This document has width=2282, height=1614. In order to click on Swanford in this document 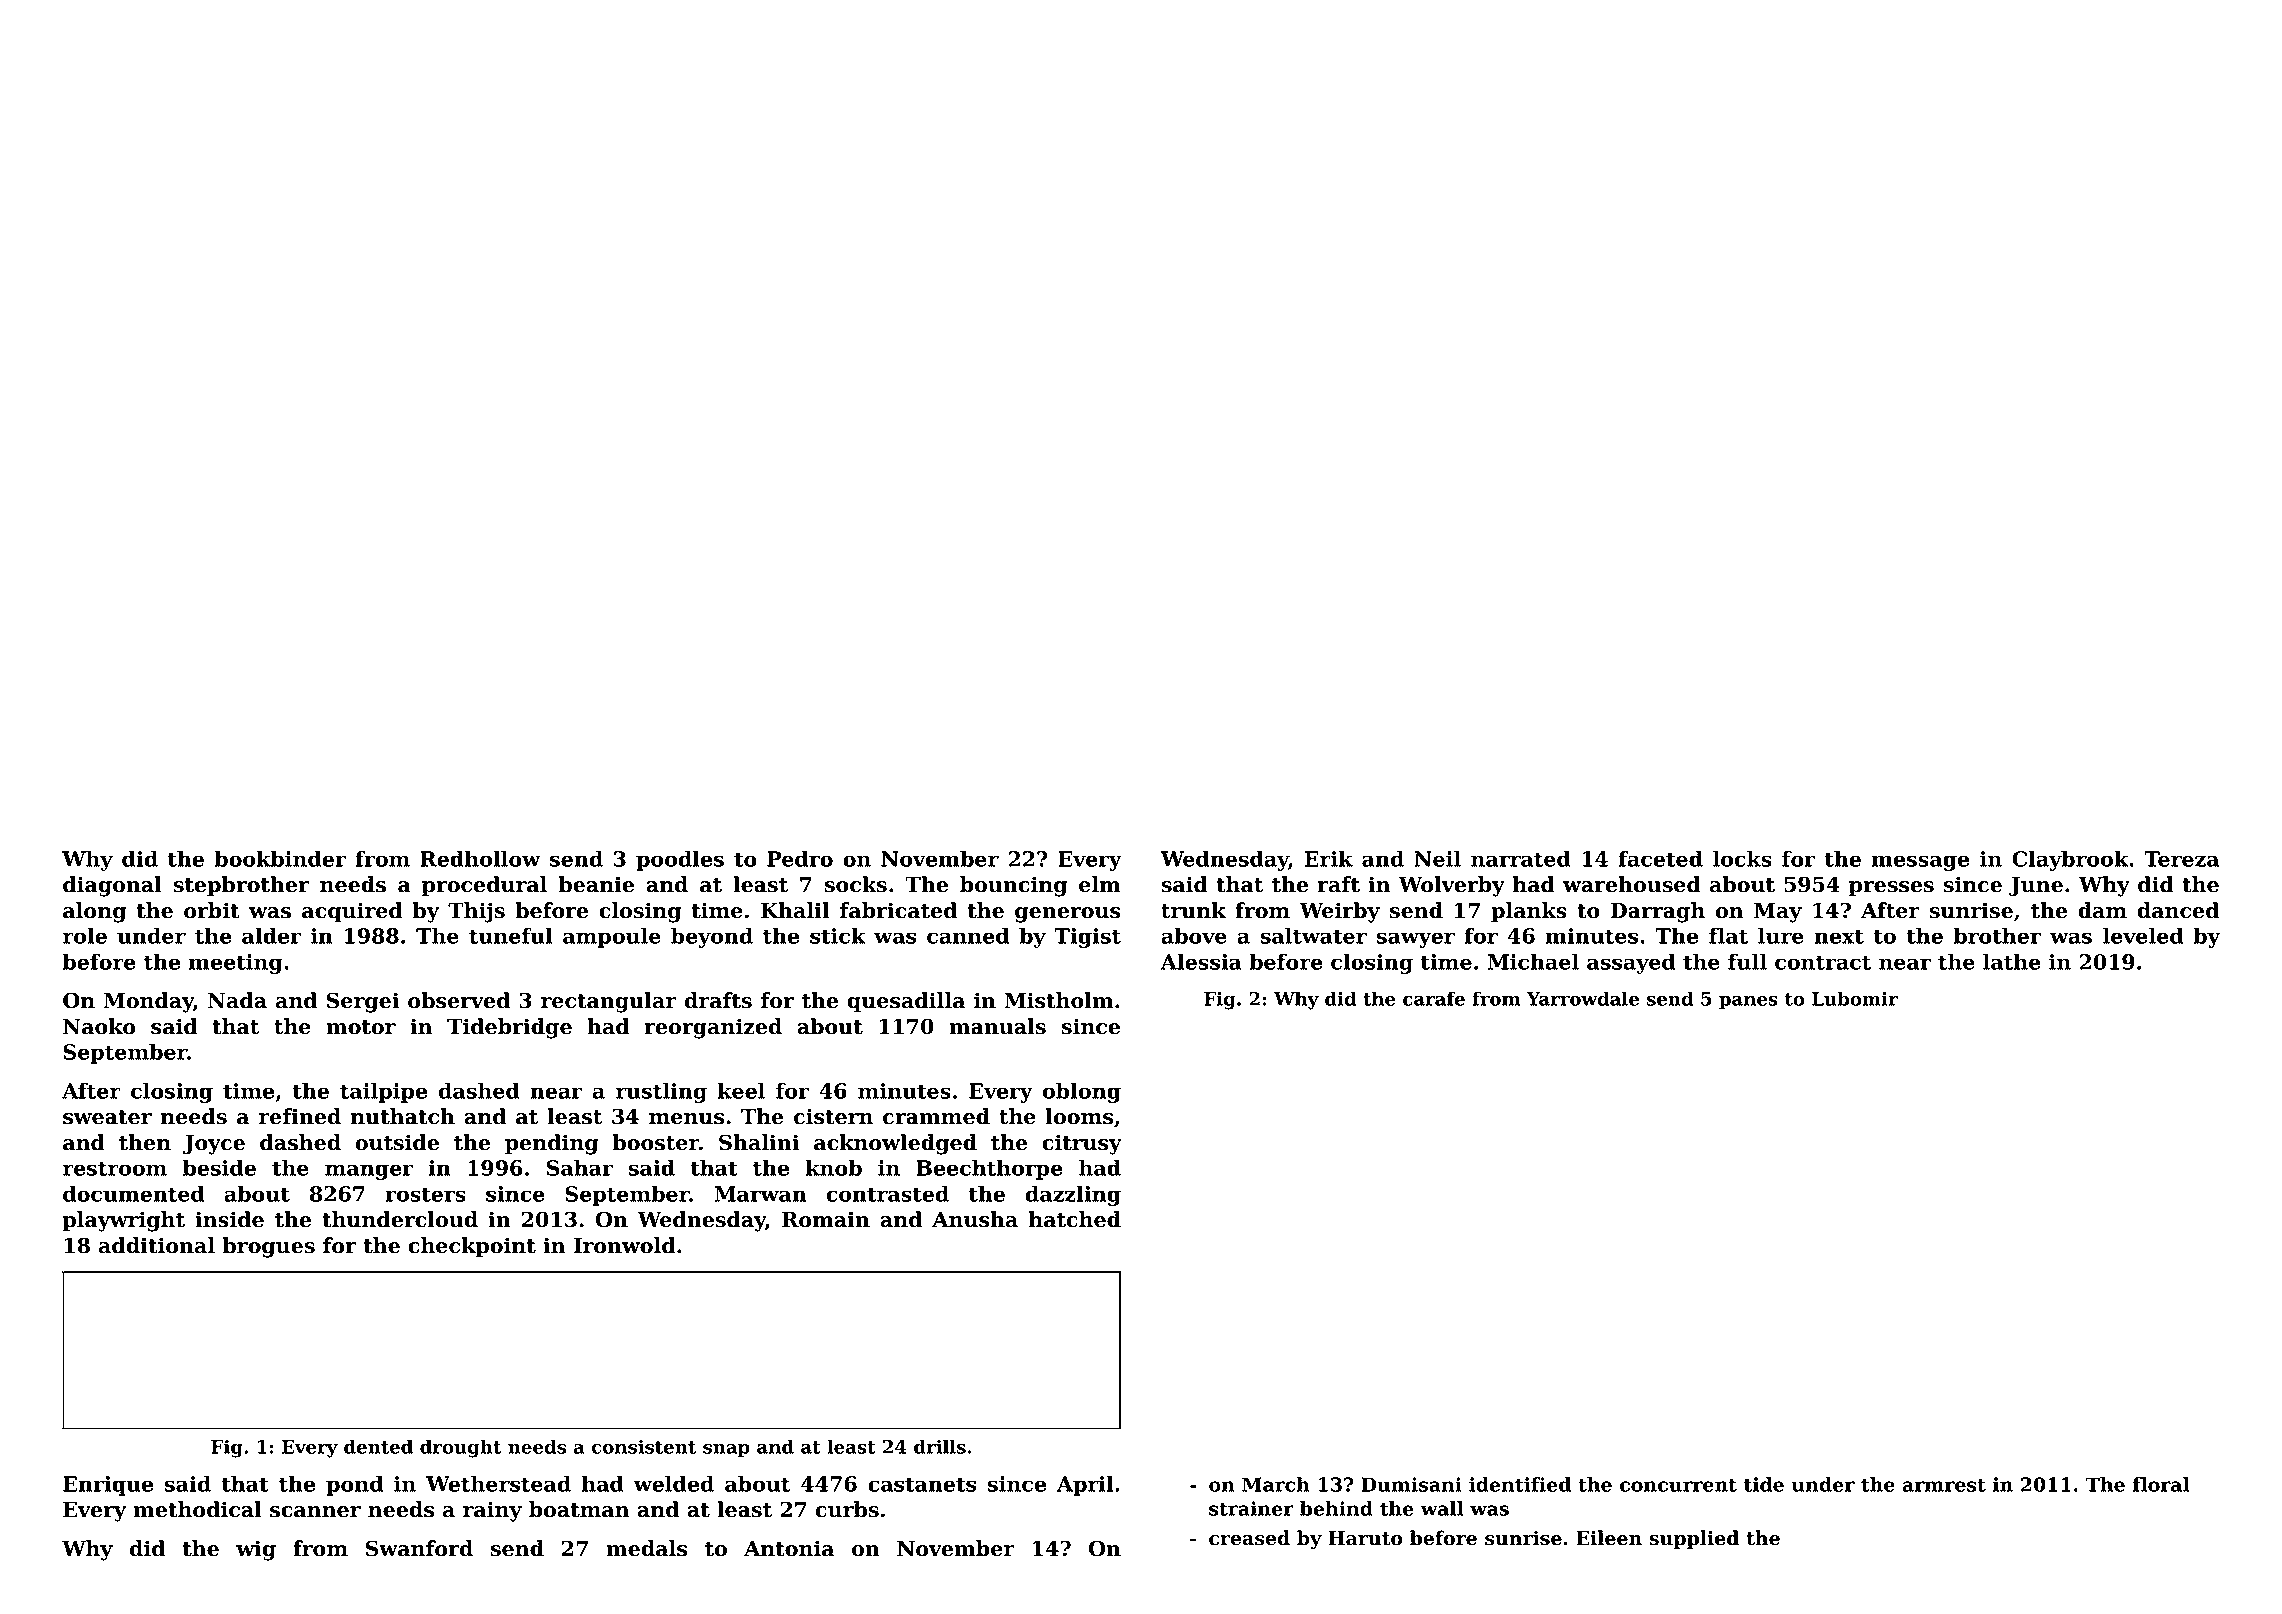, I will do `click(419, 1548)`.
